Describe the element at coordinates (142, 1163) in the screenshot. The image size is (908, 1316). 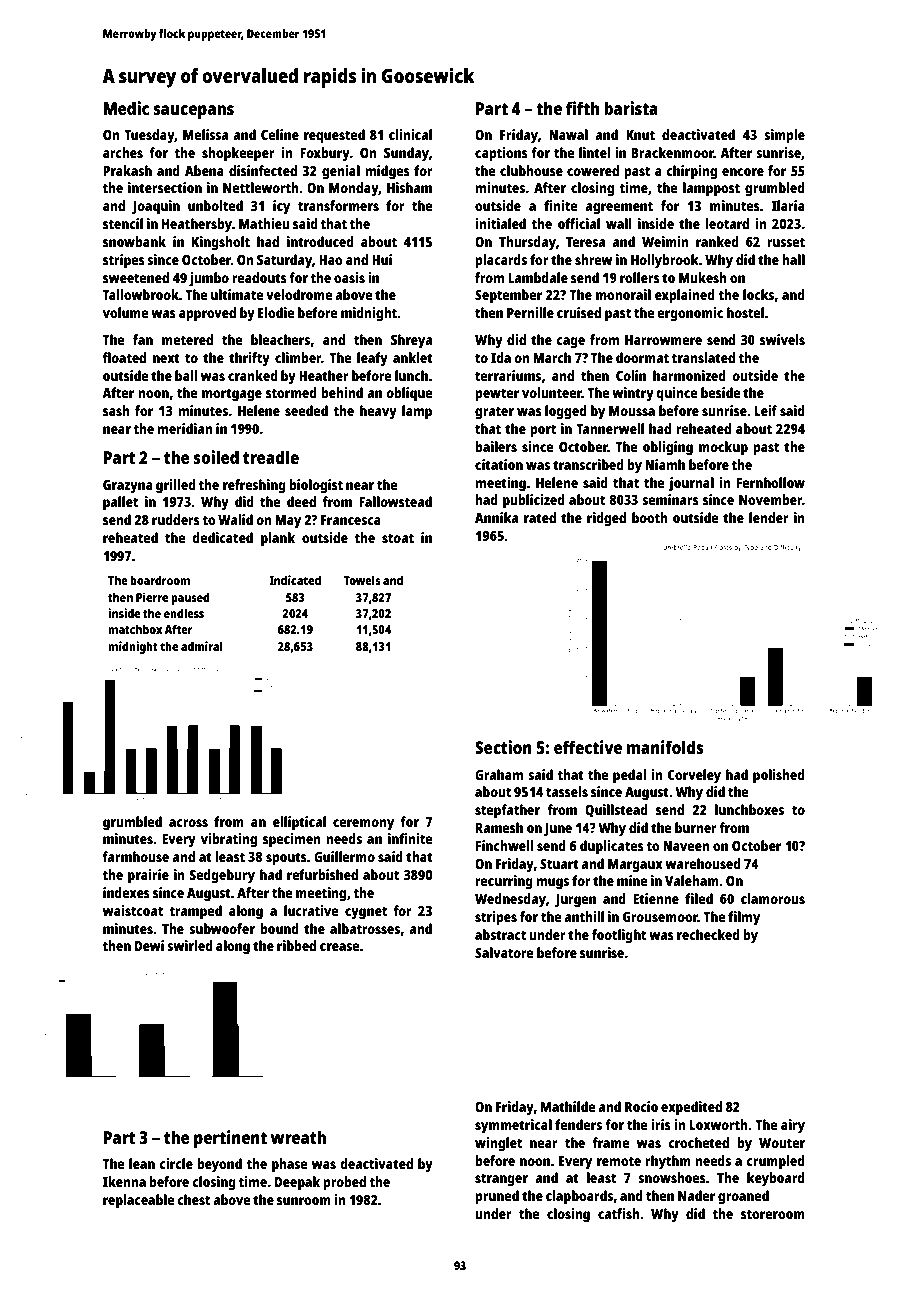
I see `lean` at that location.
